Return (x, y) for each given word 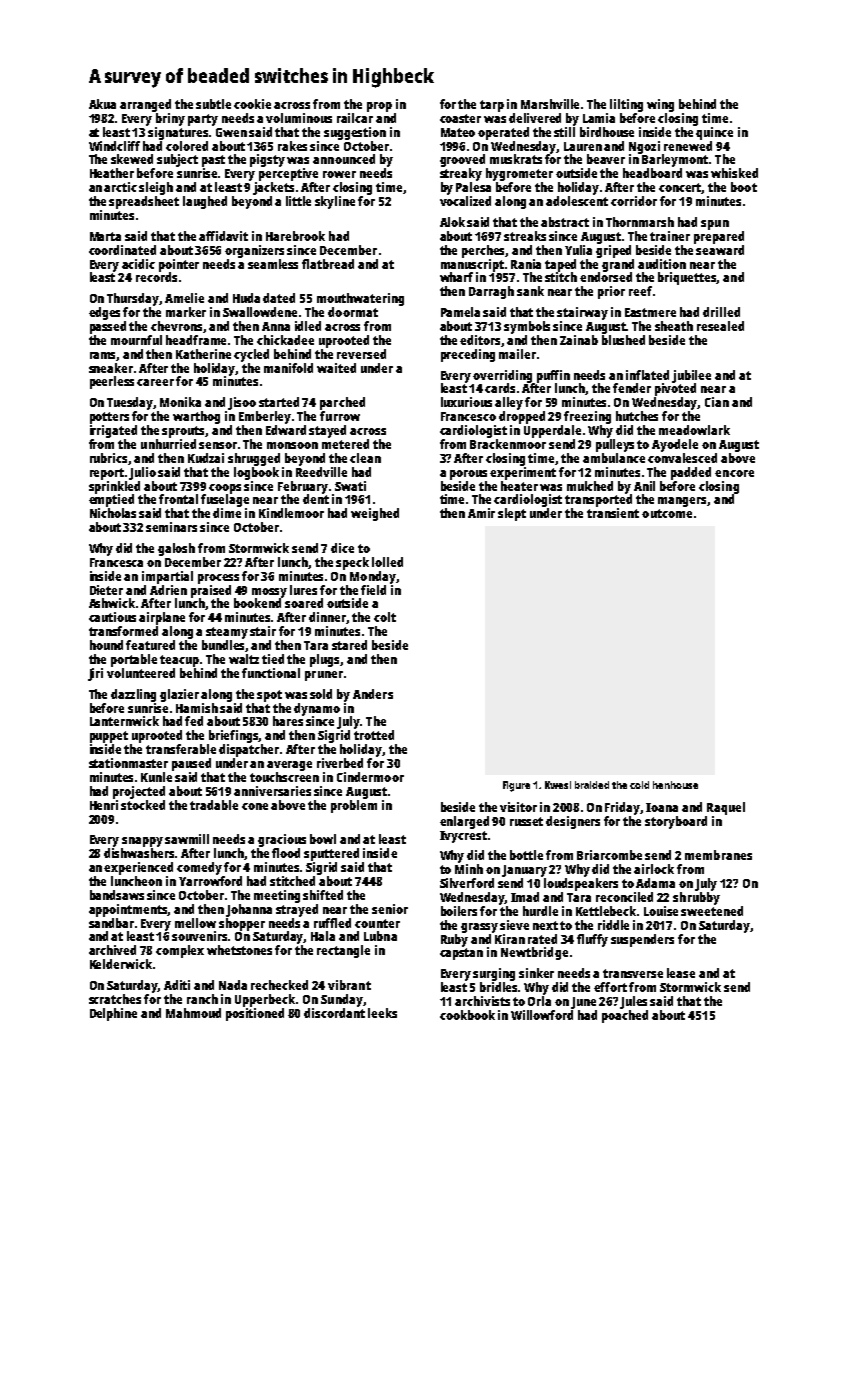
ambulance (614, 458)
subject (177, 160)
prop (379, 107)
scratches (115, 999)
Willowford (542, 1015)
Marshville (550, 104)
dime (227, 513)
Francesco (468, 416)
